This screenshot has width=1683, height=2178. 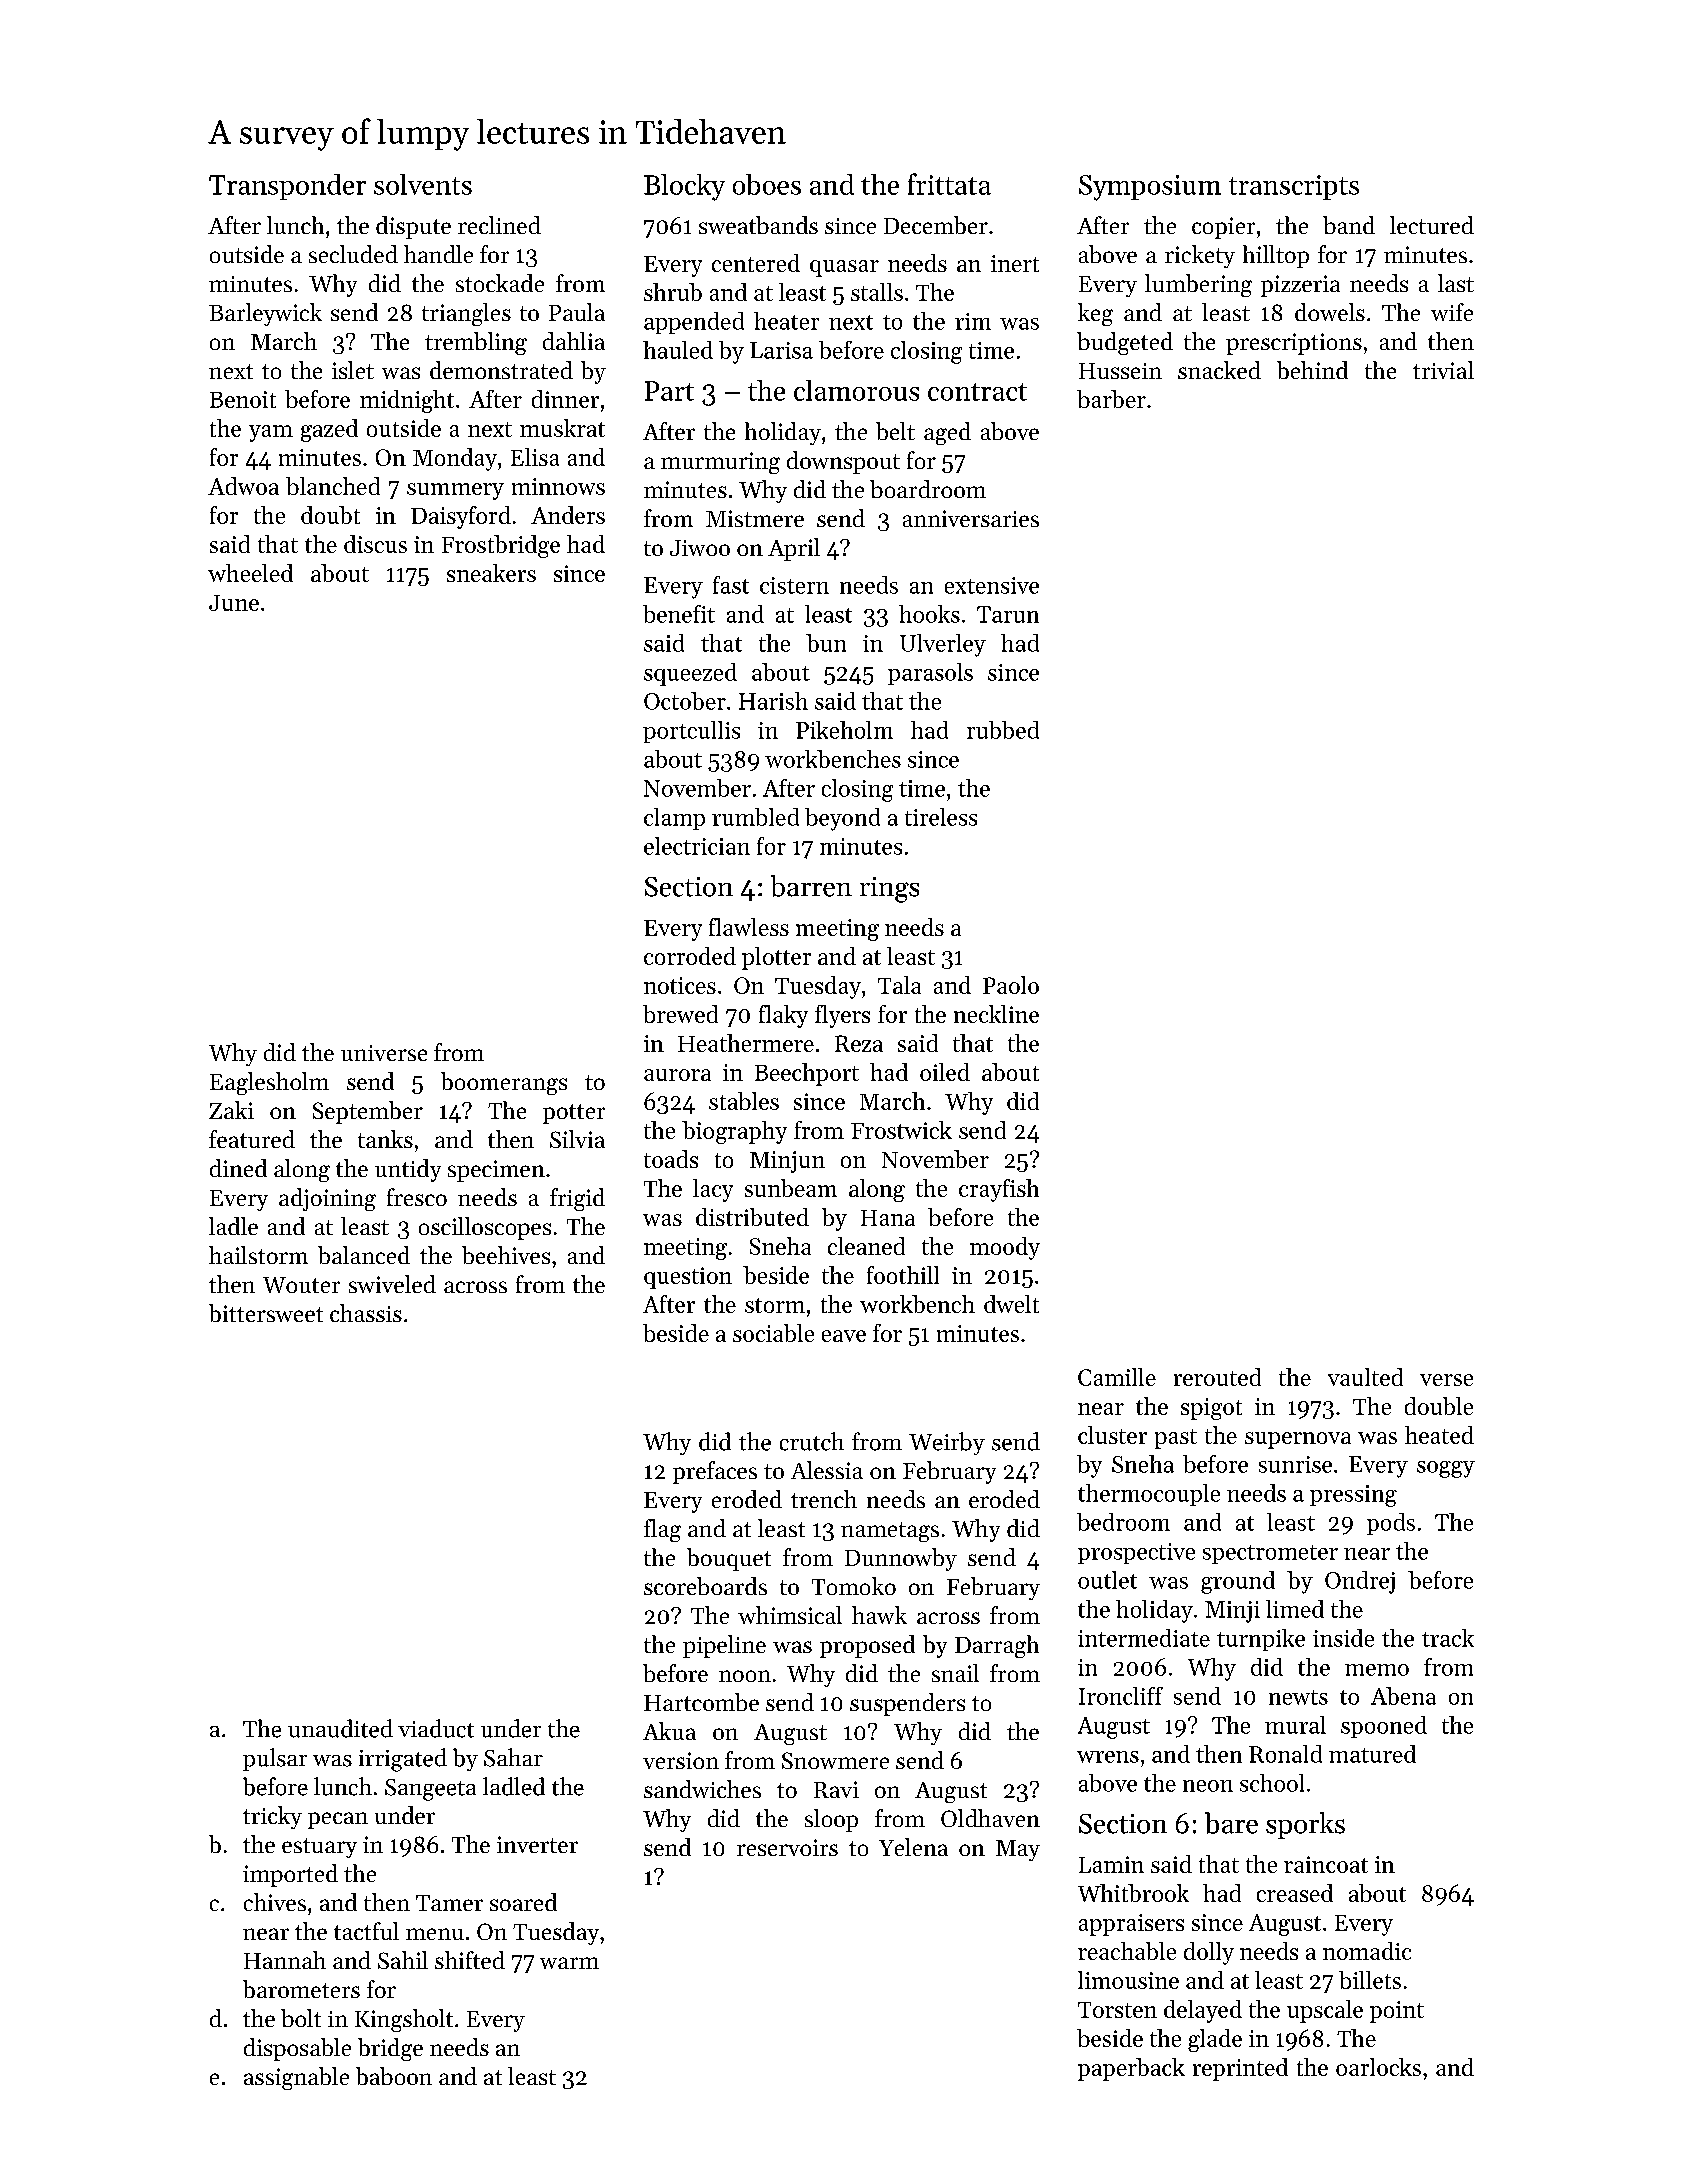 What do you see at coordinates (285, 1960) in the screenshot?
I see `Hannah` at bounding box center [285, 1960].
